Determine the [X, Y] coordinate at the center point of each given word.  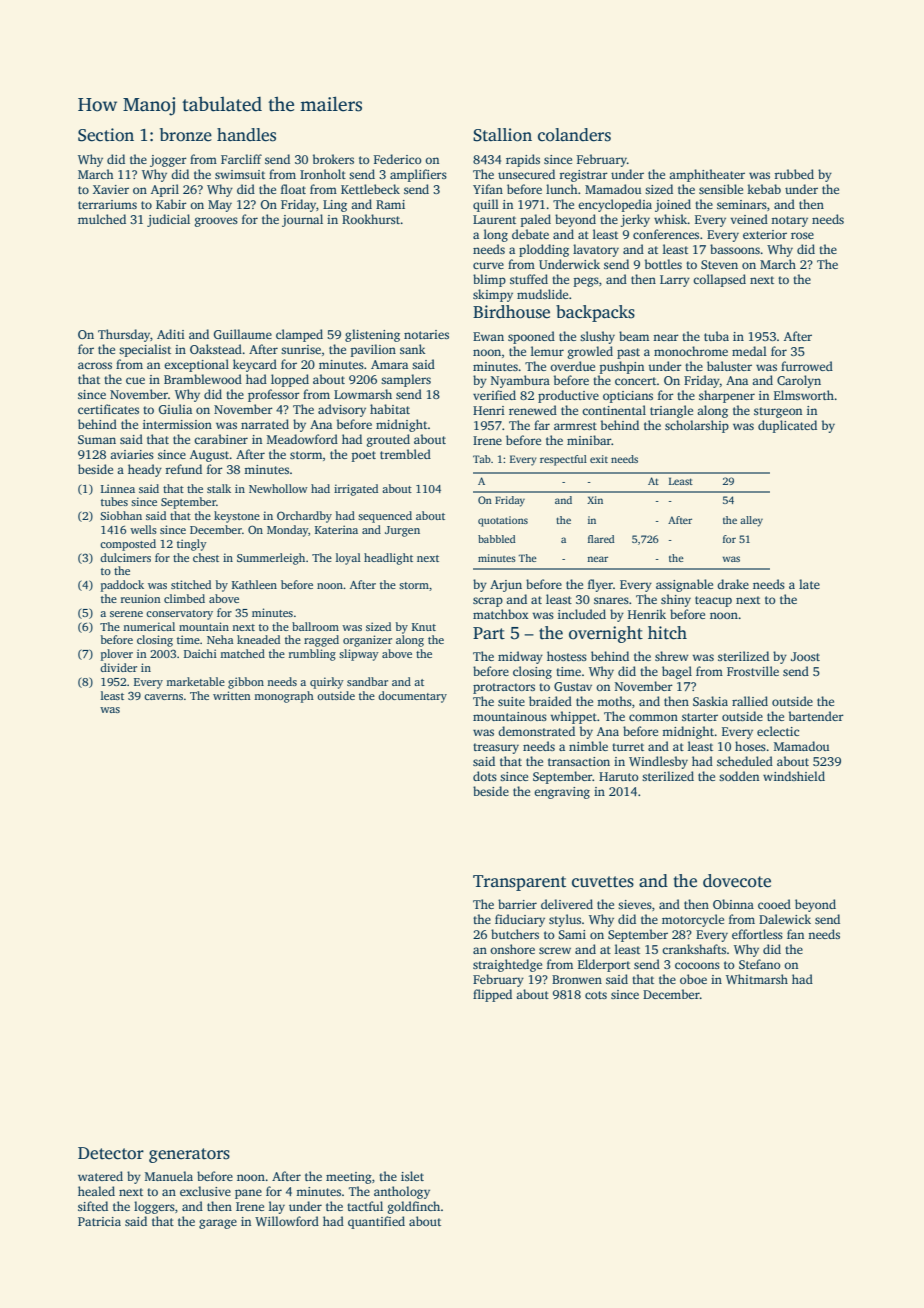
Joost [805, 656]
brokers [333, 159]
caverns [163, 697]
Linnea [118, 488]
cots [596, 995]
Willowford [287, 1221]
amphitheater [707, 175]
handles [246, 135]
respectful [563, 460]
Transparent [519, 883]
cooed [774, 904]
